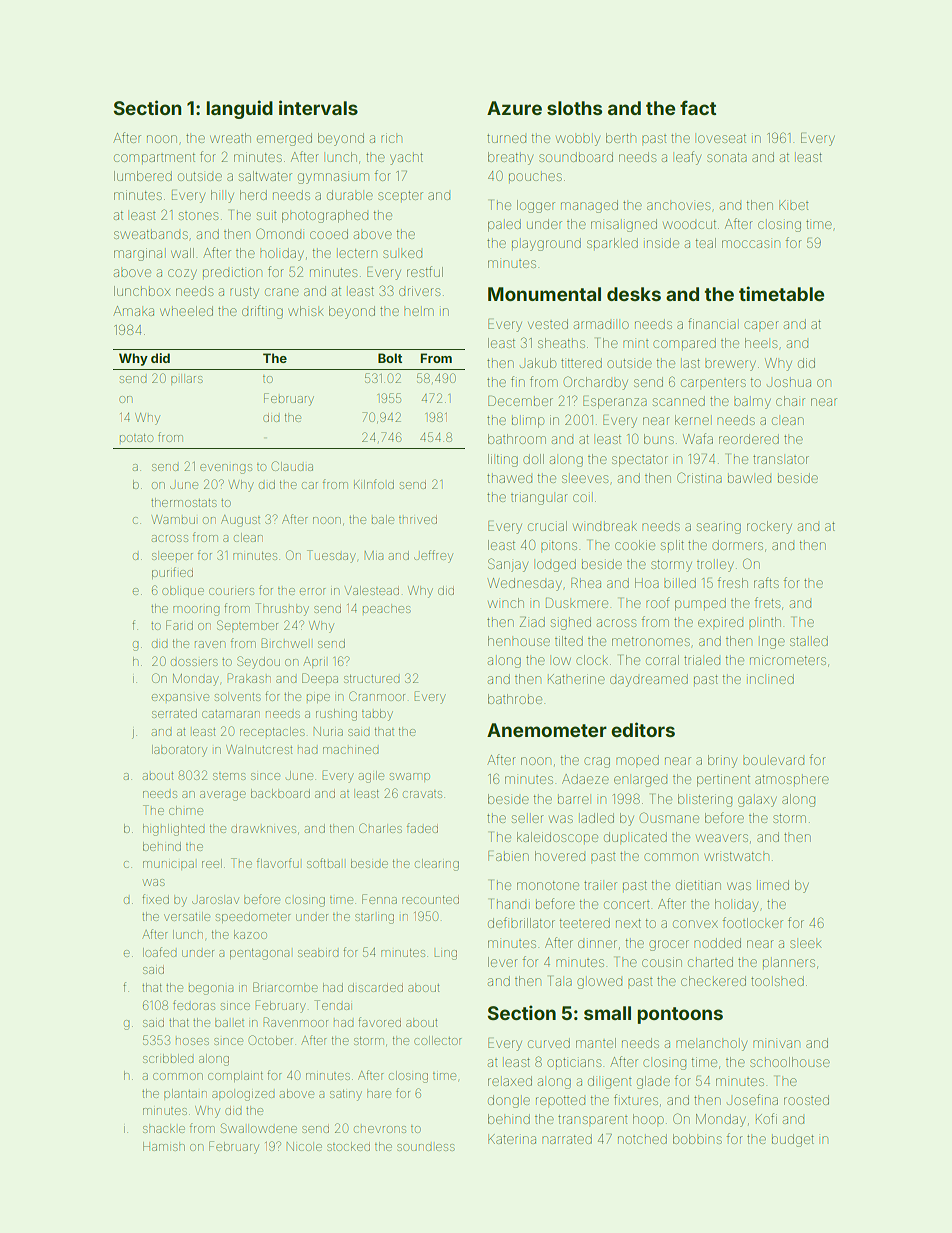 This screenshot has width=952, height=1233. I want to click on pillars, so click(187, 379).
